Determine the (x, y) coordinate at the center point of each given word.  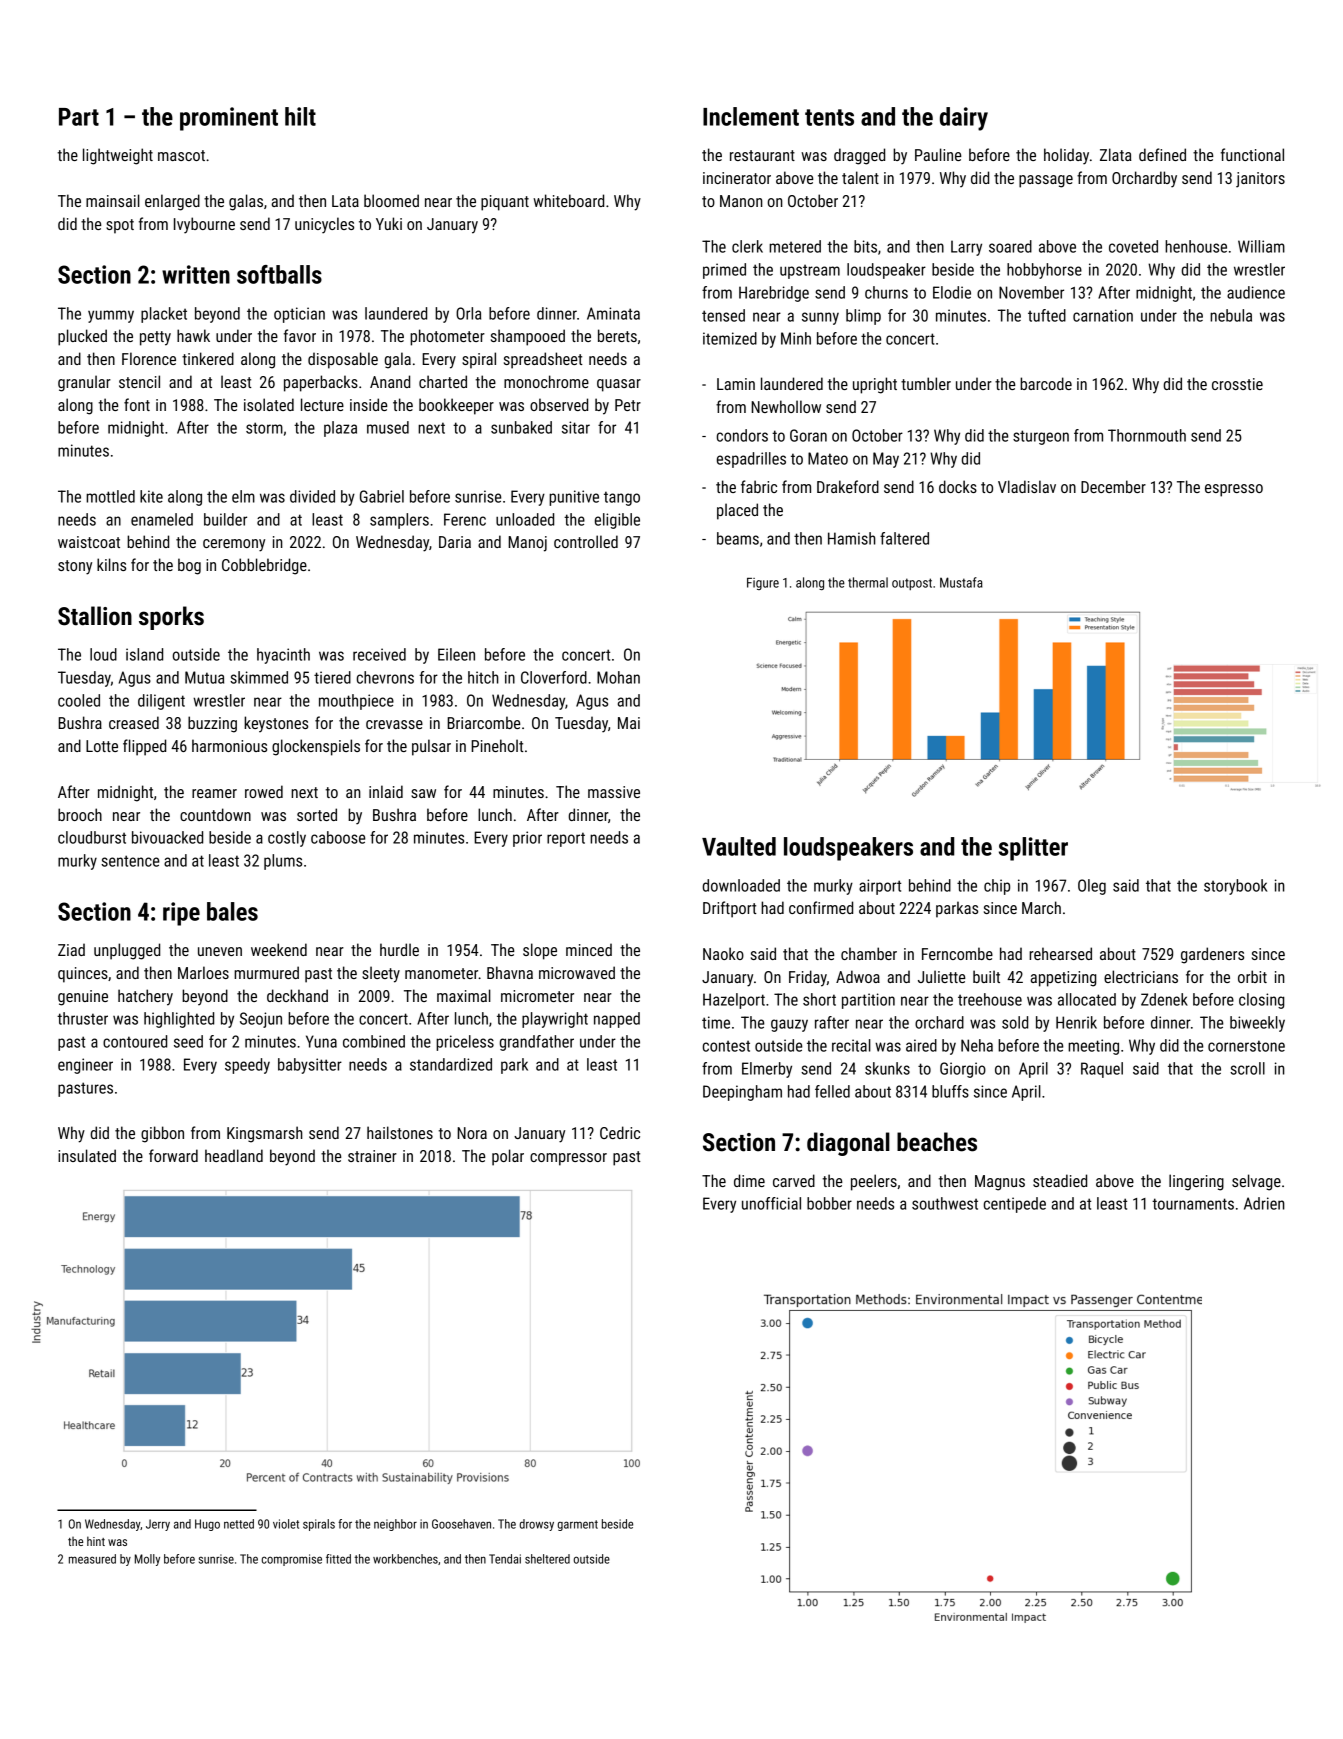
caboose (338, 837)
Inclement (751, 116)
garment (577, 1525)
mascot (181, 155)
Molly (147, 1560)
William (1261, 246)
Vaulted (739, 846)
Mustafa (961, 582)
